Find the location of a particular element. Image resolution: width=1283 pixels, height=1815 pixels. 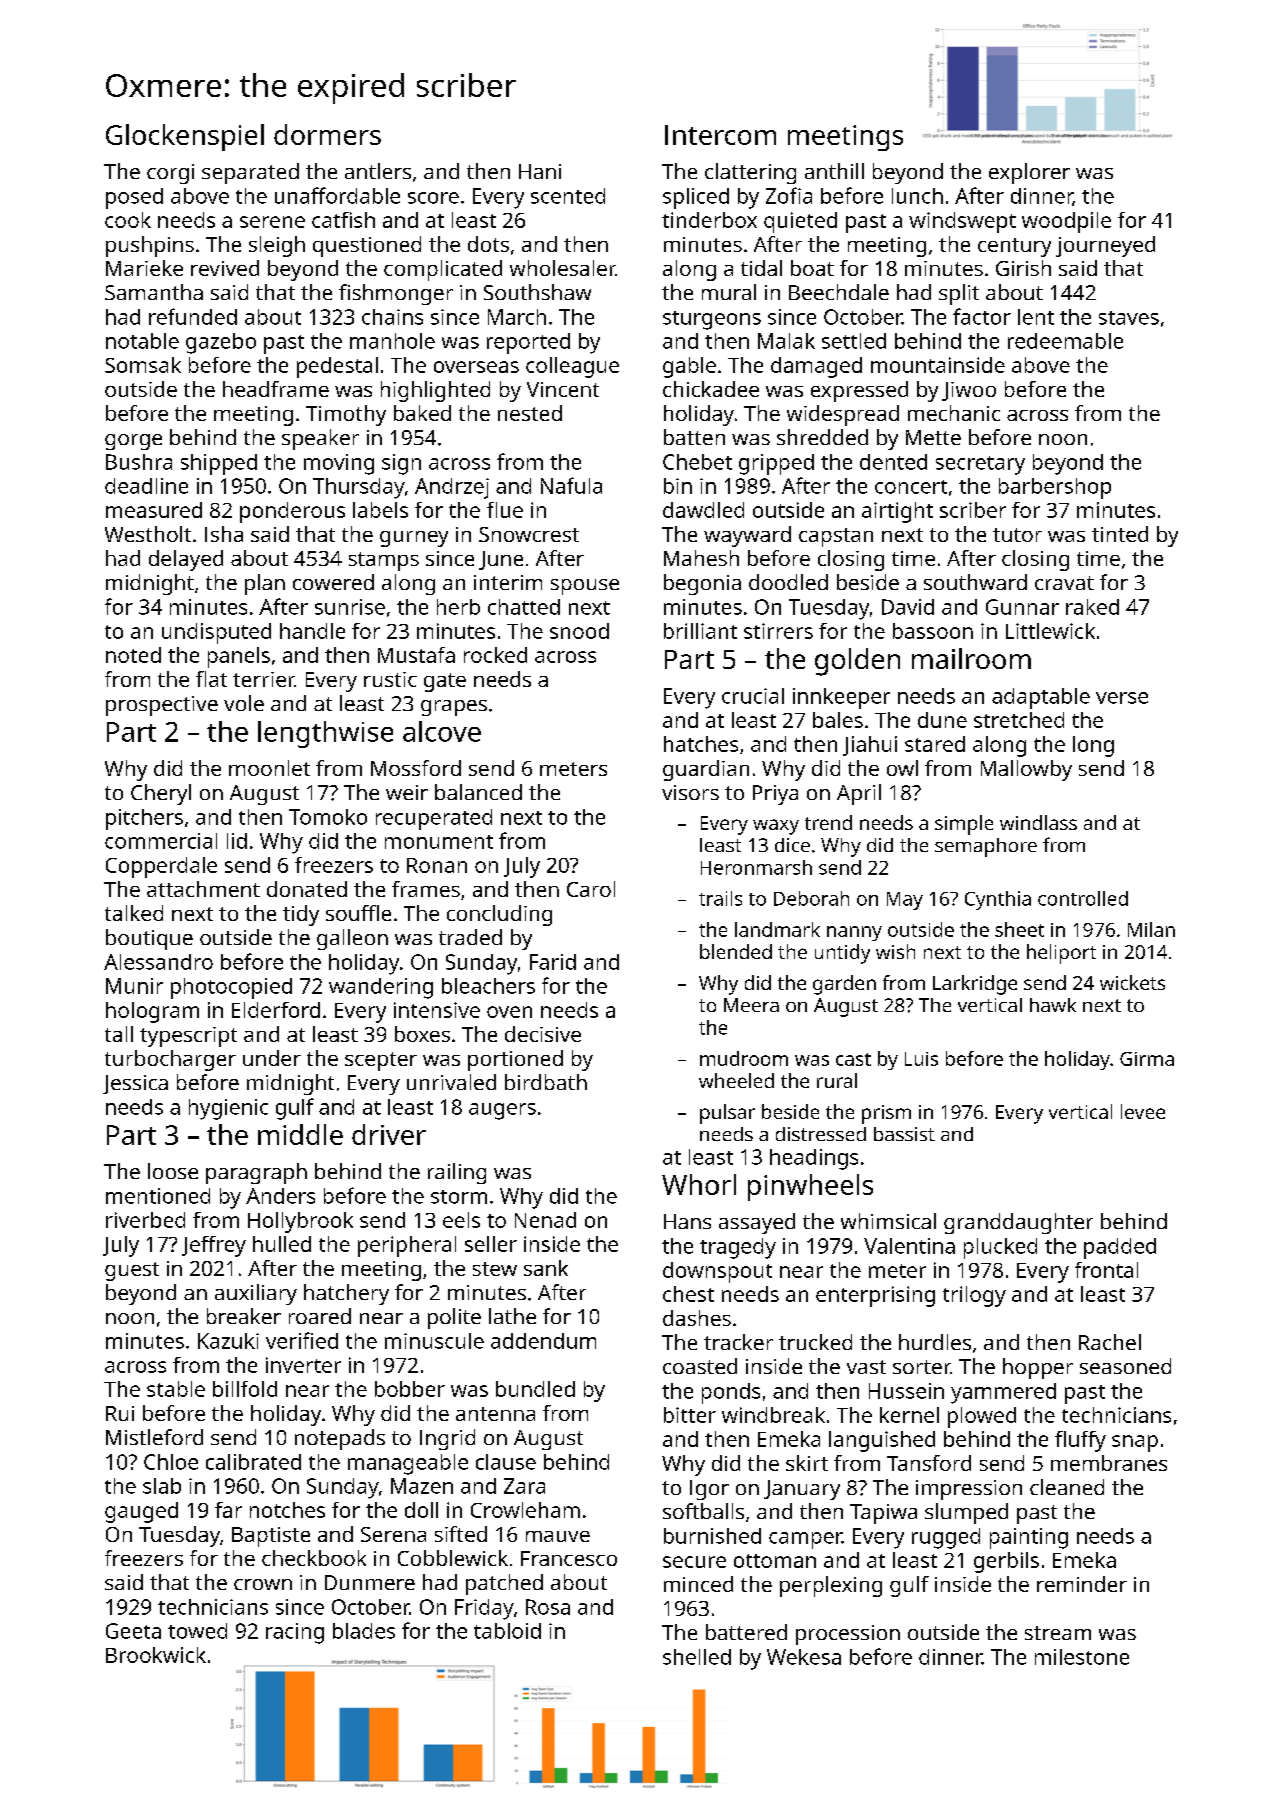

panels is located at coordinates (239, 657).
